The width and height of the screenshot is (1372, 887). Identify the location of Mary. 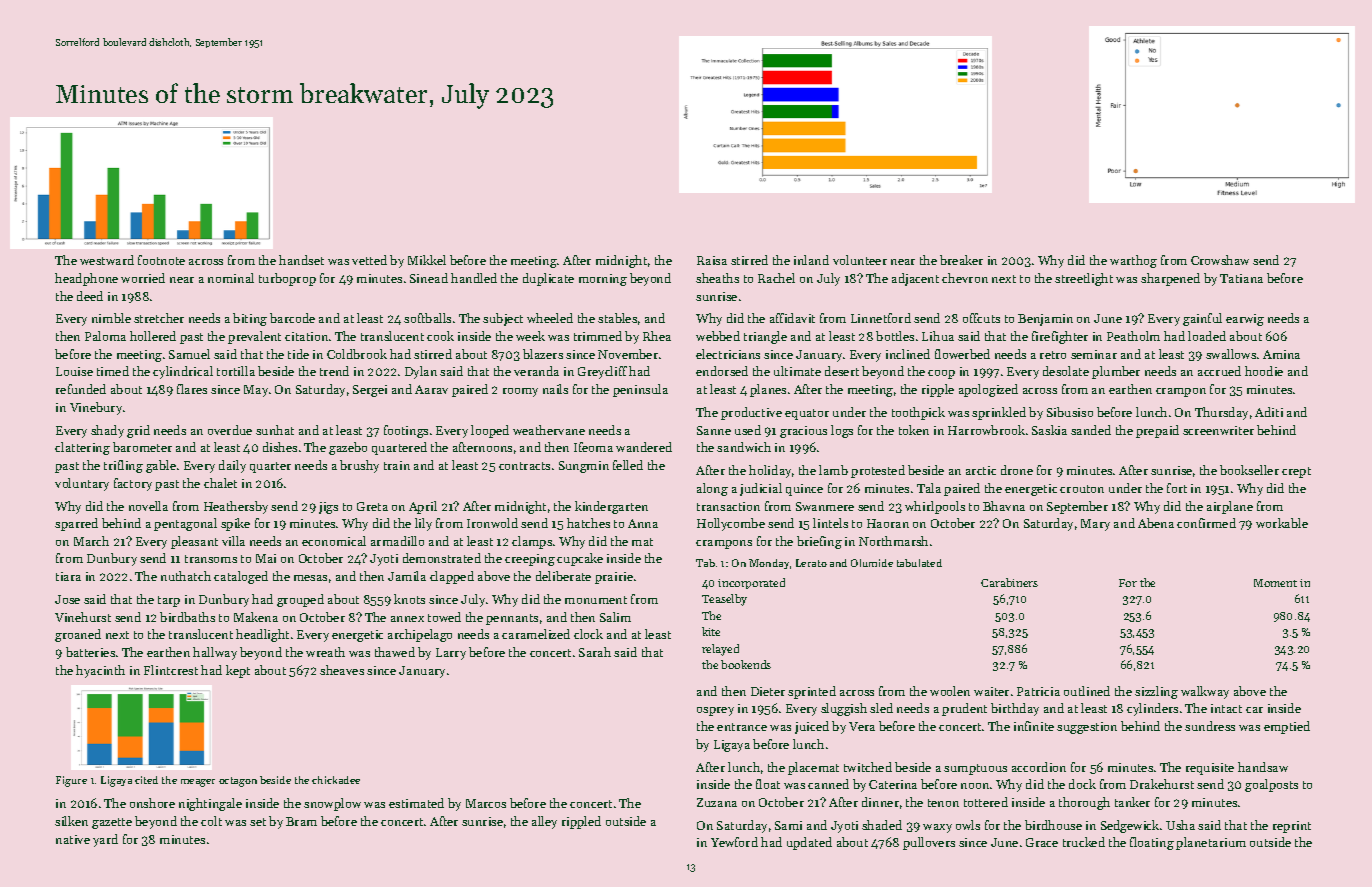
(1095, 525).
